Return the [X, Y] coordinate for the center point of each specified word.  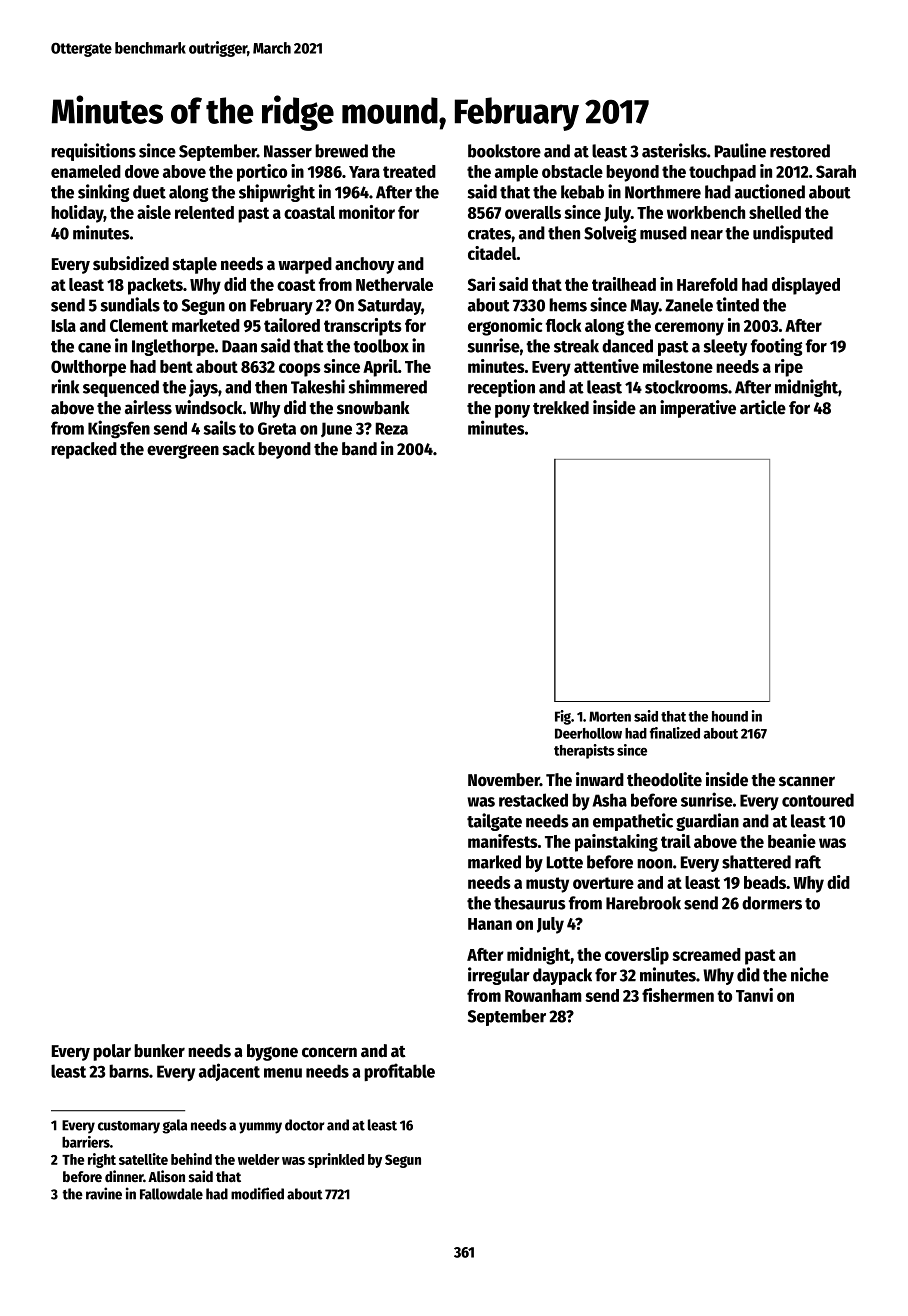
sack [239, 449]
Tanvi [754, 995]
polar [112, 1052]
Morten [610, 716]
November [504, 780]
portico [262, 173]
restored [800, 151]
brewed [341, 151]
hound [730, 716]
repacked [84, 450]
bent [176, 366]
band [359, 449]
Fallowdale [171, 1194]
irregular [499, 976]
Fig [563, 717]
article [763, 407]
